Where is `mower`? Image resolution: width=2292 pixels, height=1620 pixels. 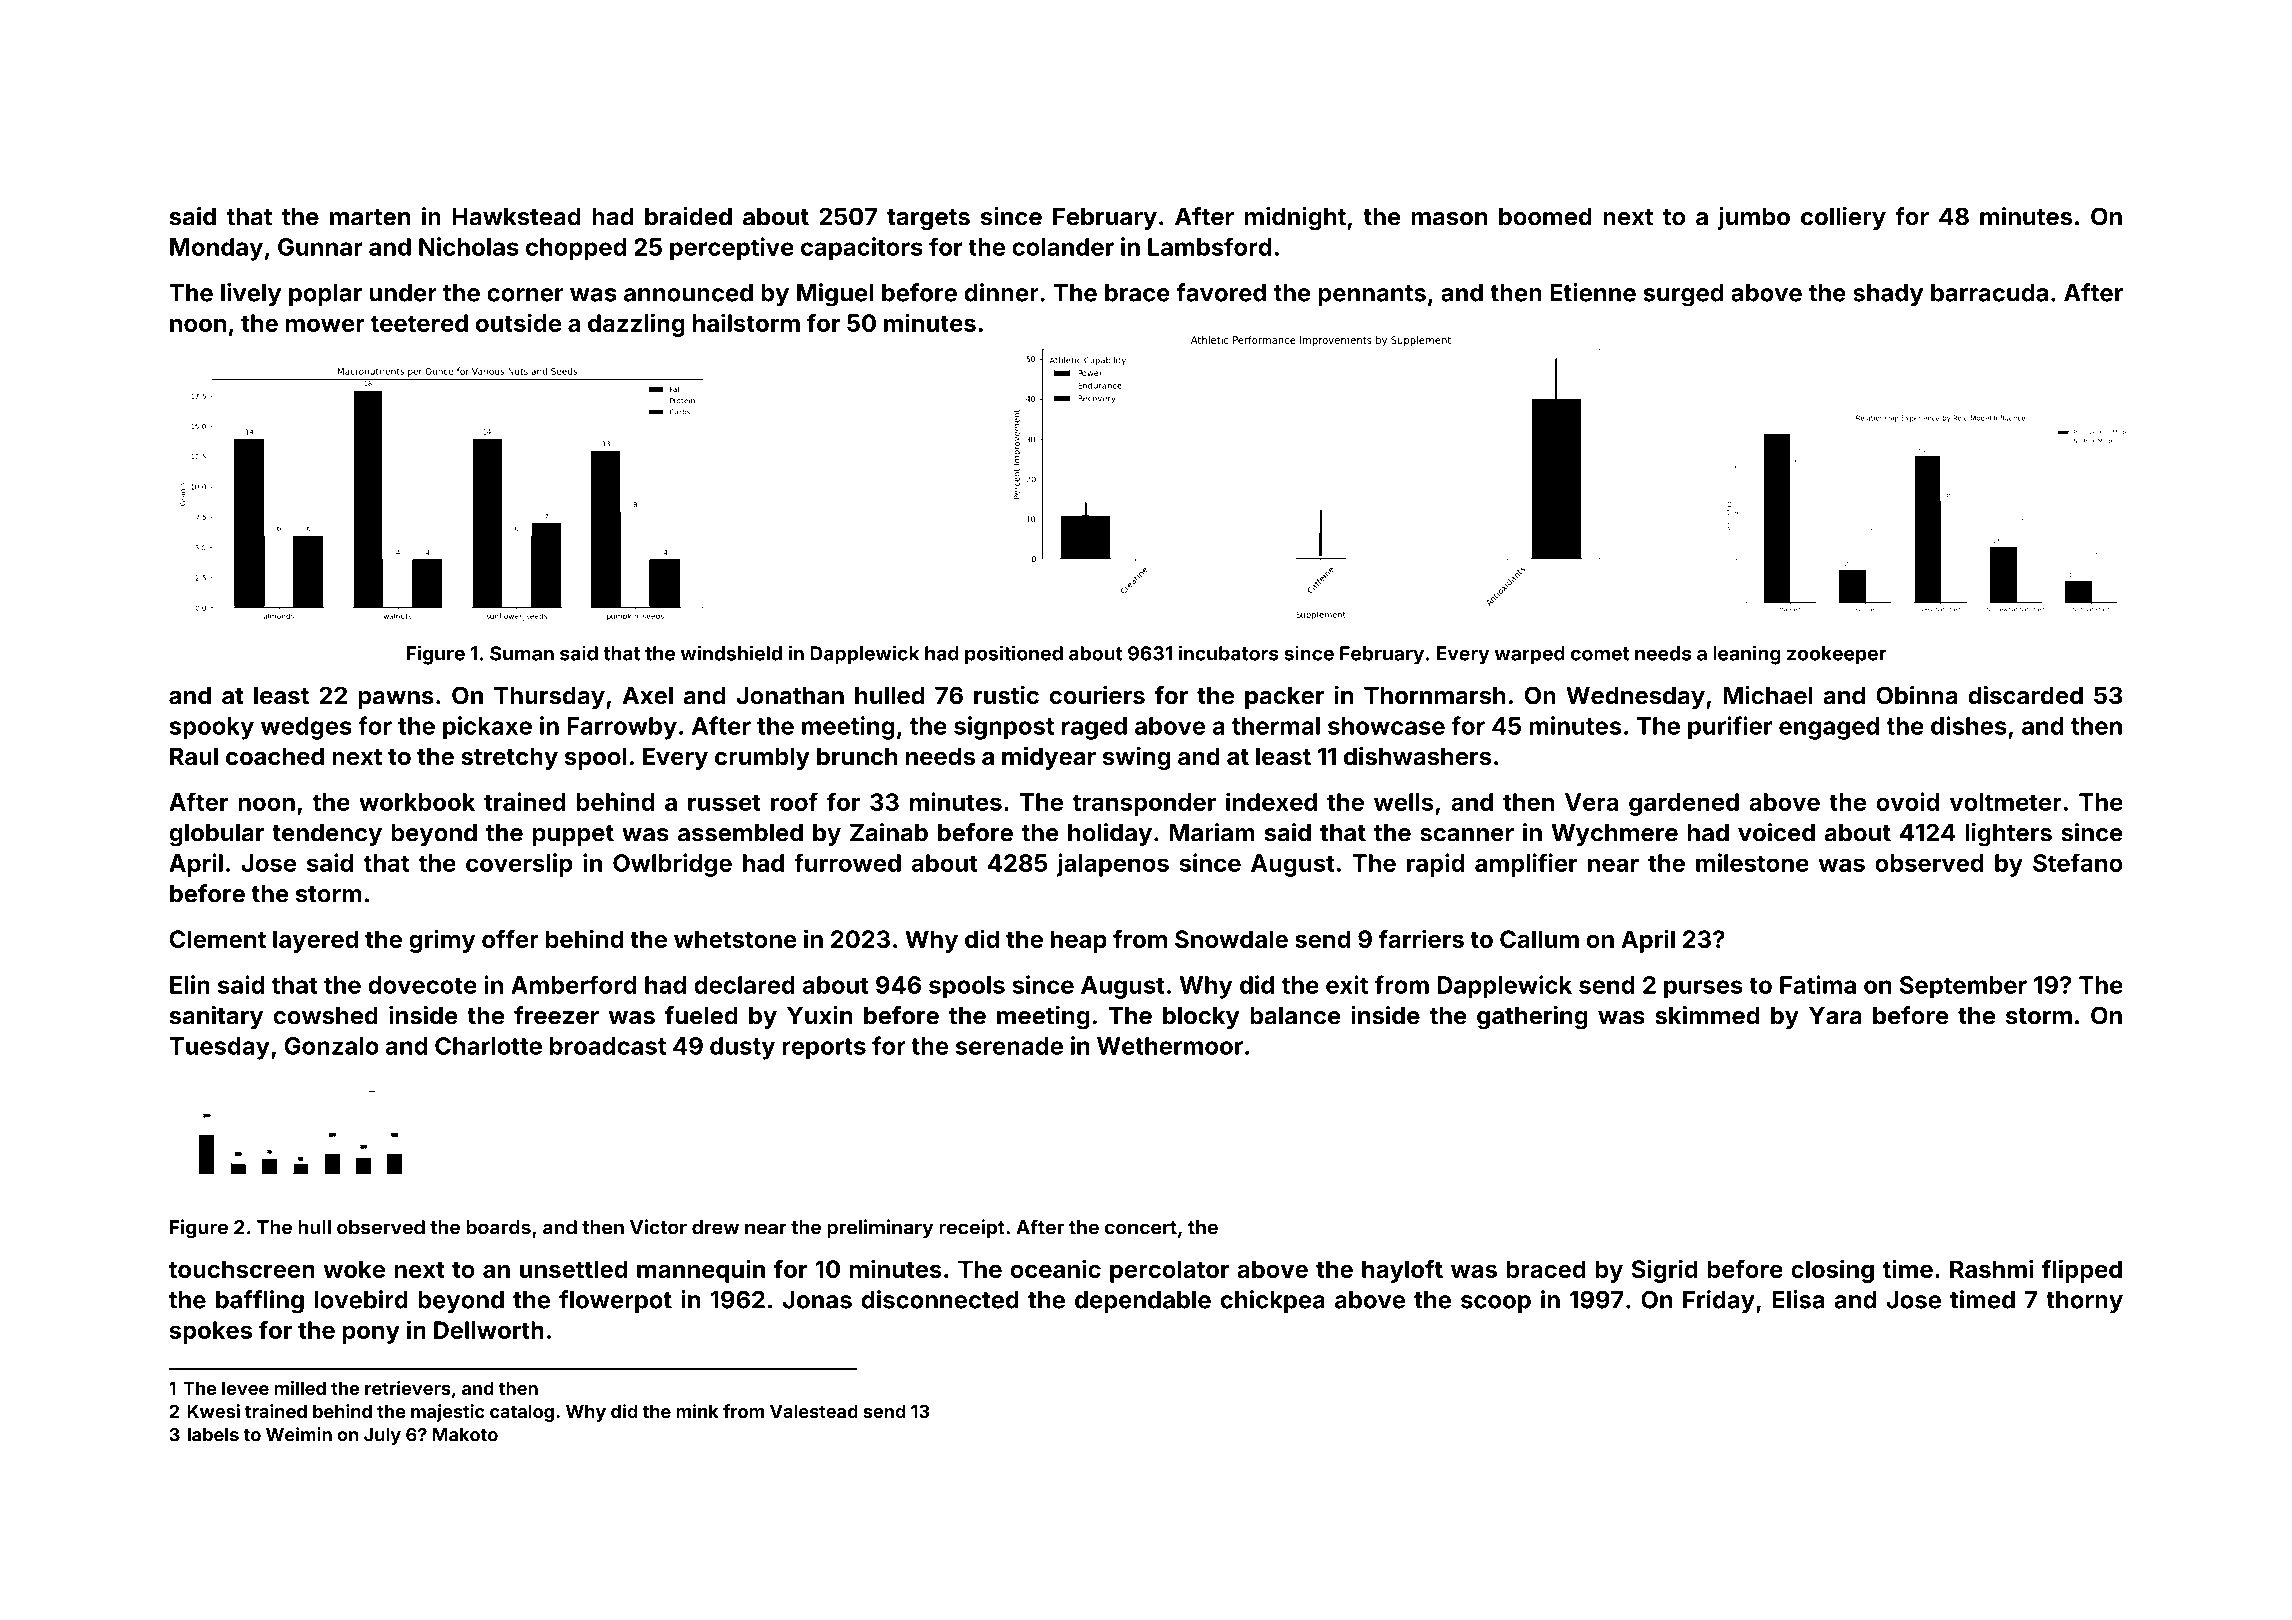 mower is located at coordinates (325, 325).
